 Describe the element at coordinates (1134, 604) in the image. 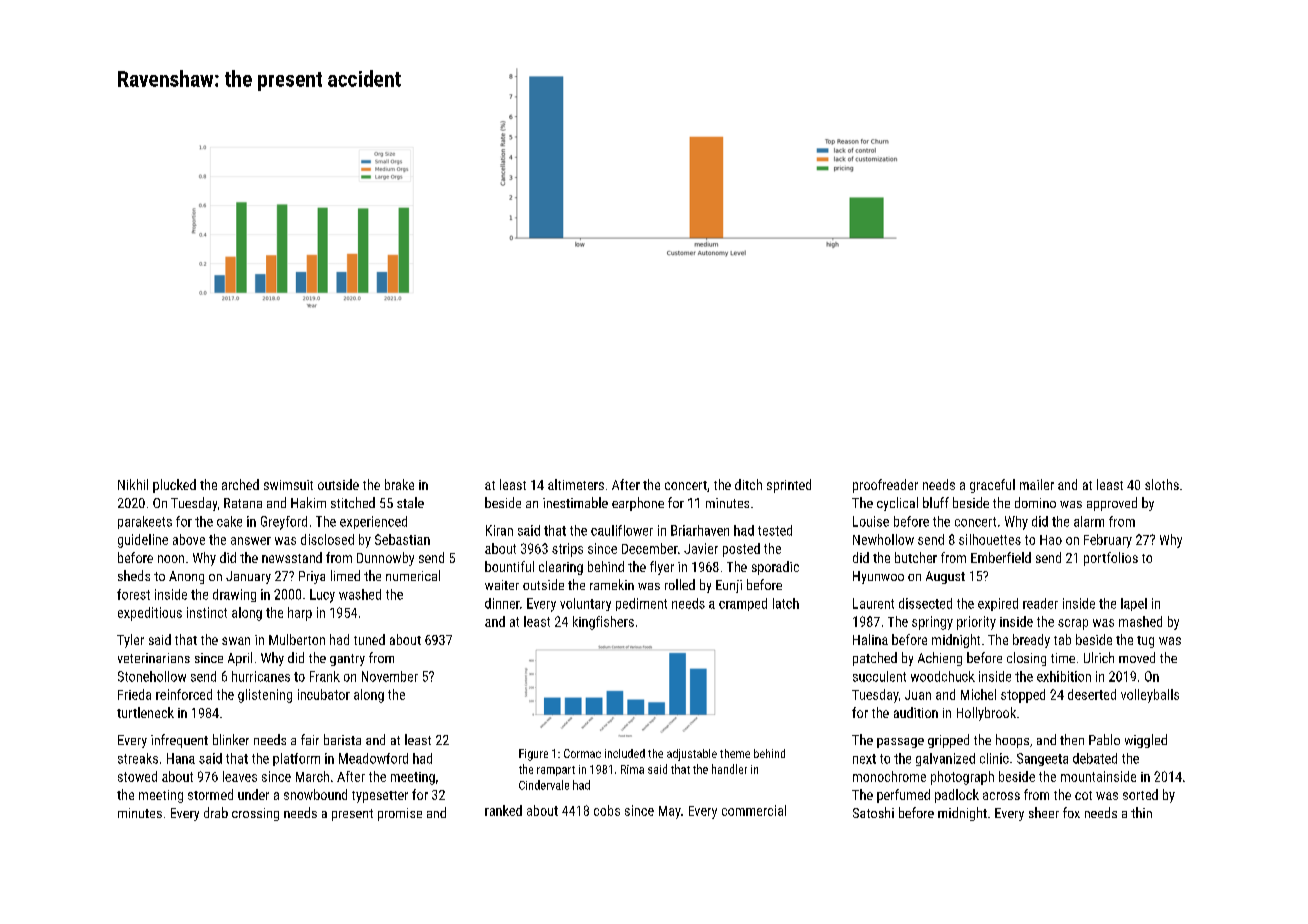

I see `lapel` at that location.
